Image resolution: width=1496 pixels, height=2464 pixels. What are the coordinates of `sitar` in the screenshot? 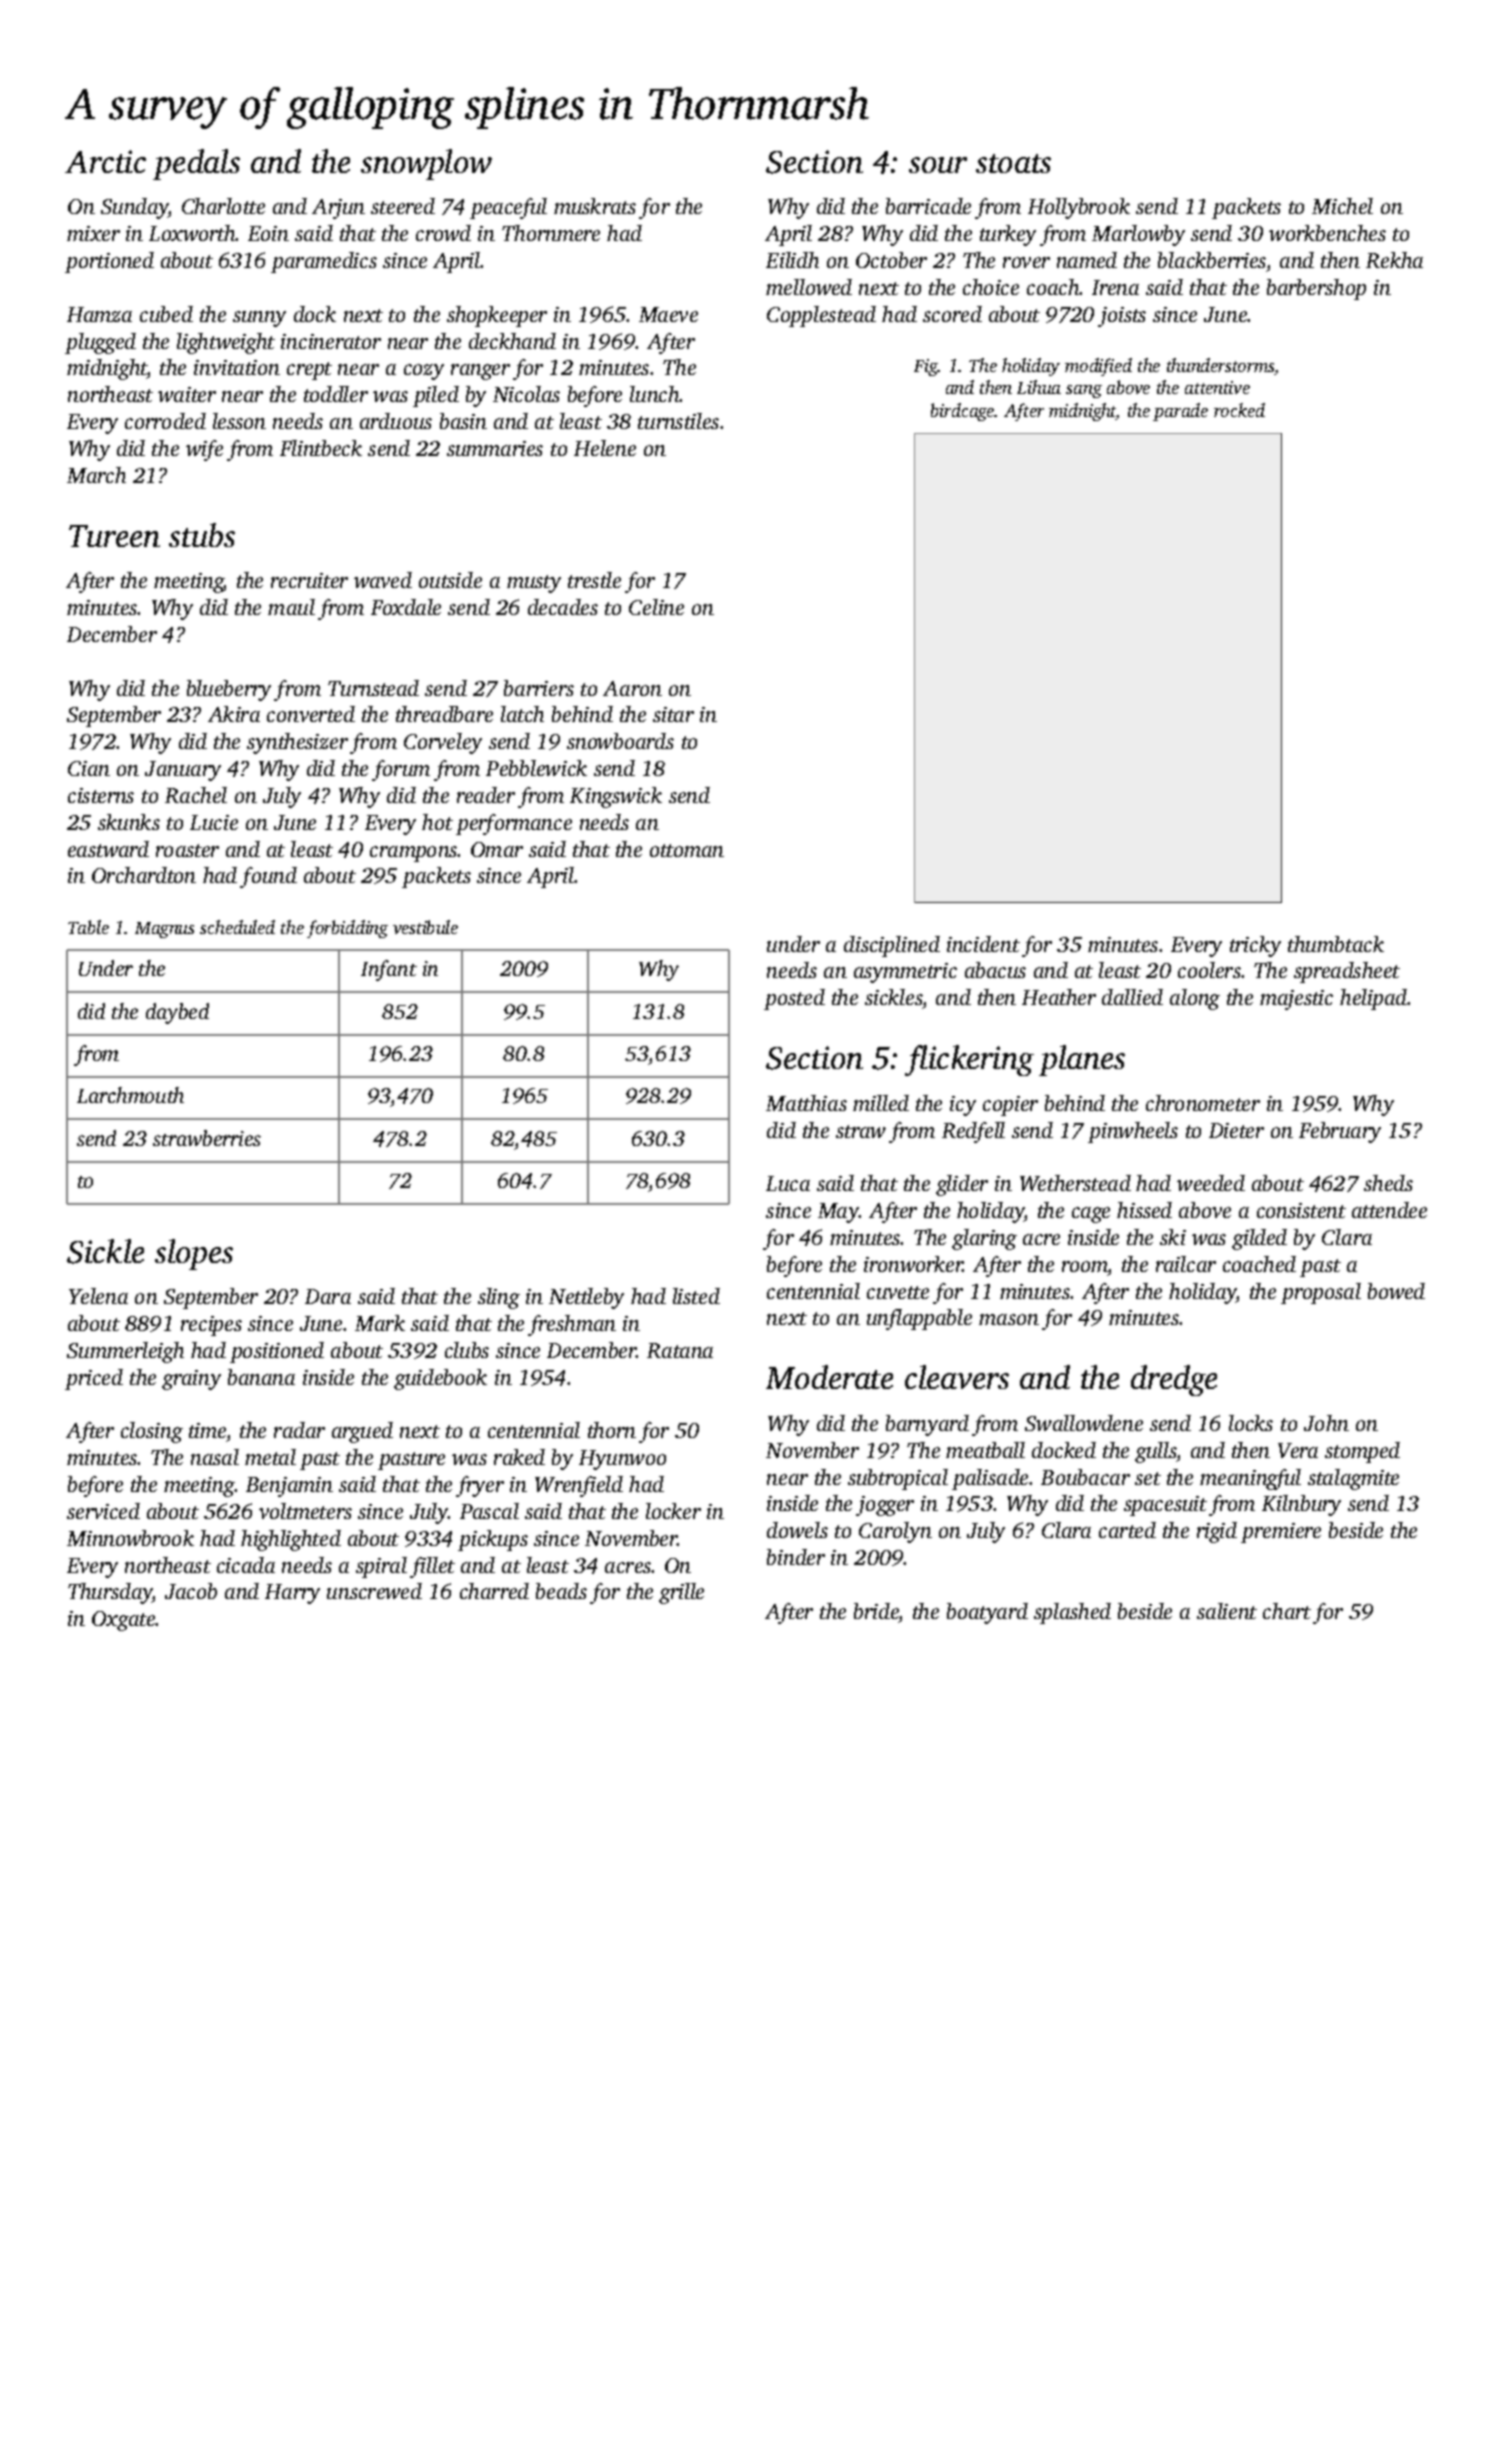 It's located at (673, 714).
